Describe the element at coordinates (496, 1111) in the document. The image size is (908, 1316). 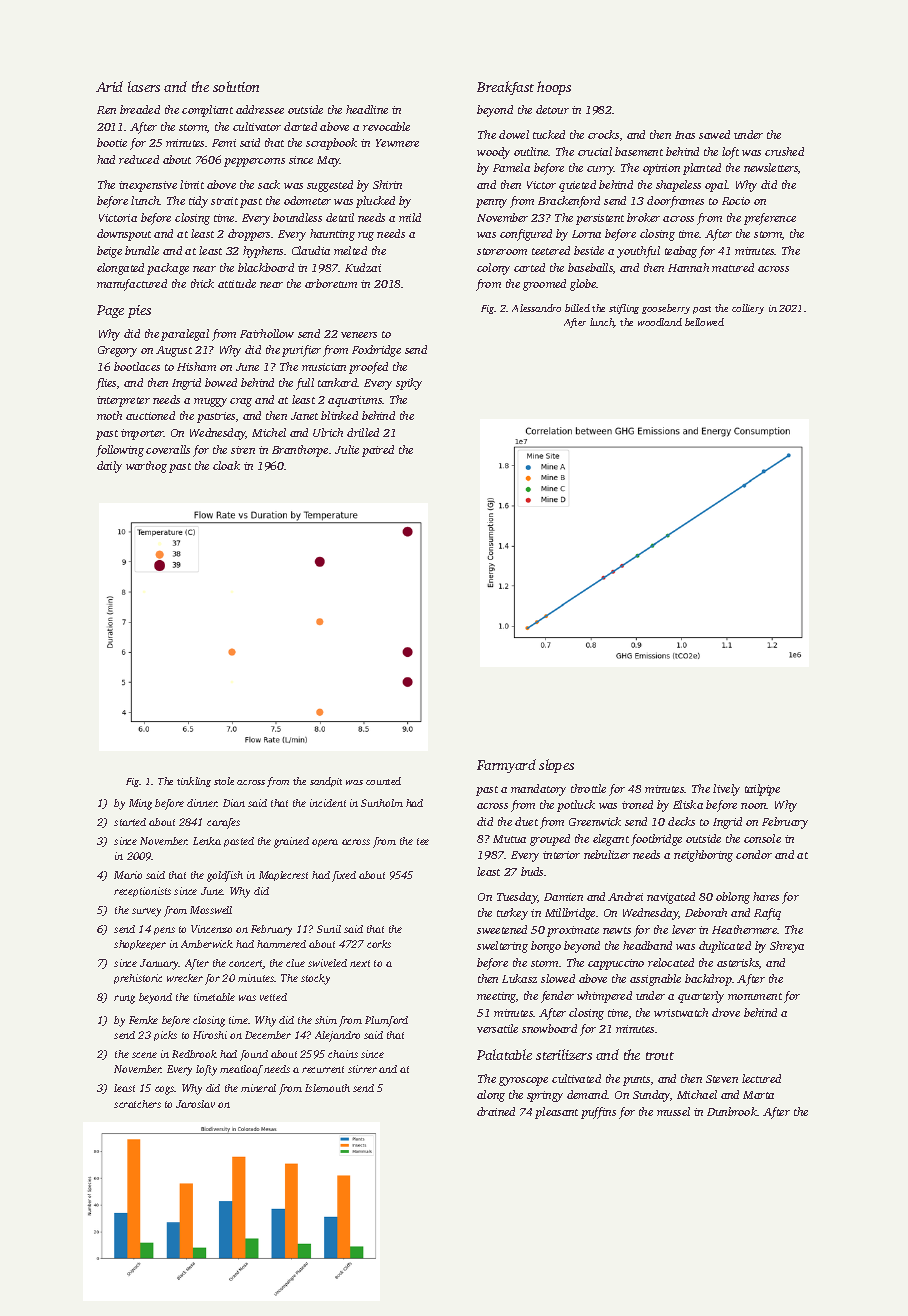
I see `drained` at that location.
